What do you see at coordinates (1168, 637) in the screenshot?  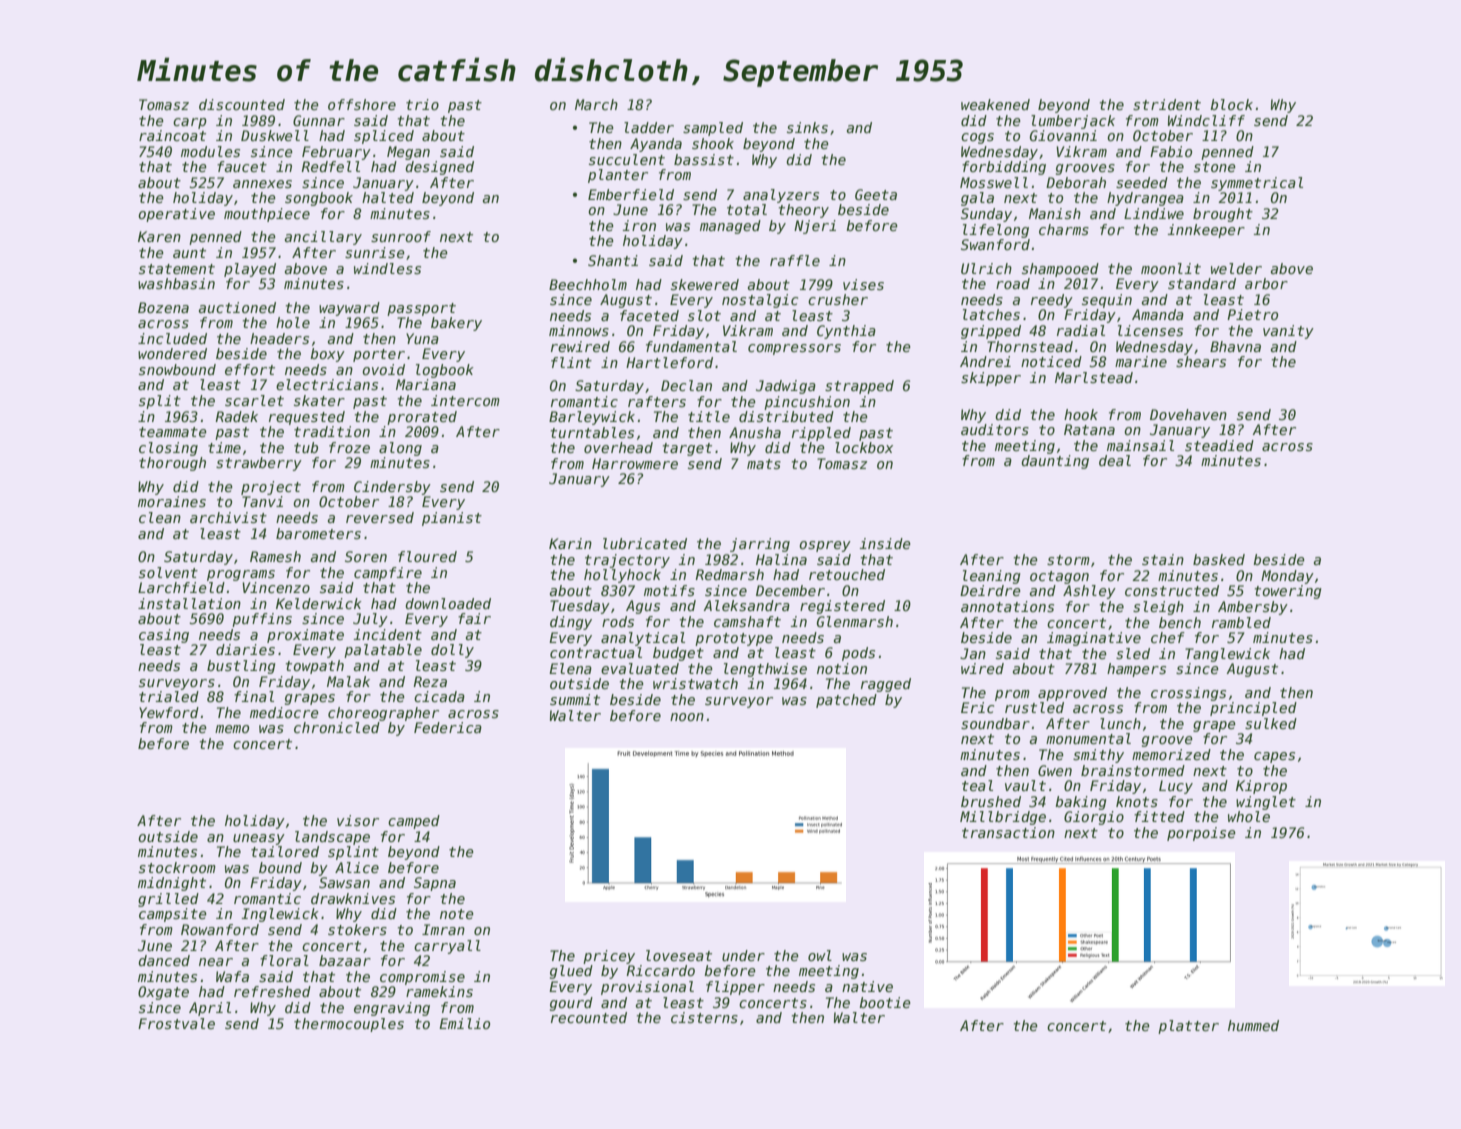 I see `chef` at bounding box center [1168, 637].
